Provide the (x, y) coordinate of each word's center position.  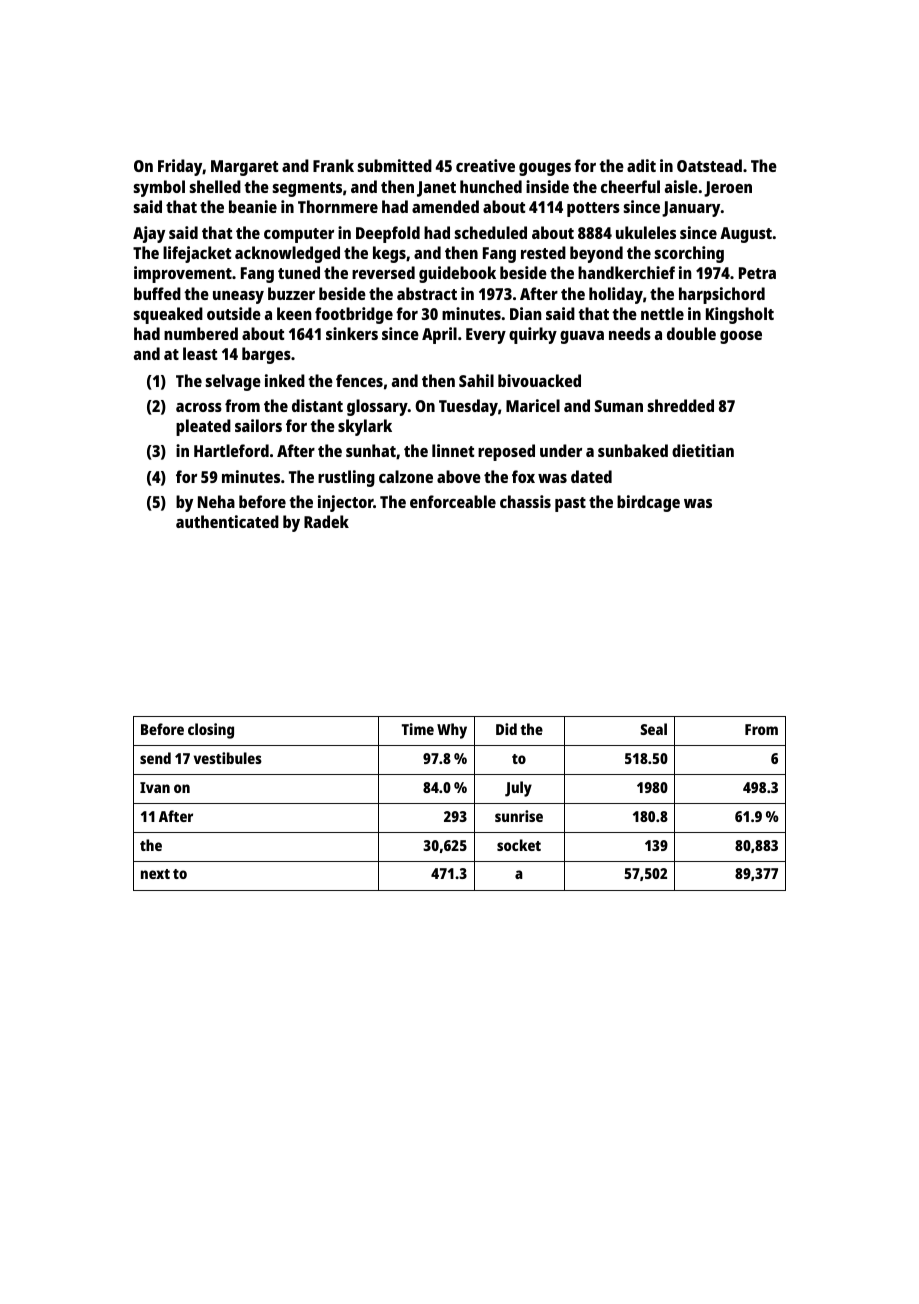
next (155, 874)
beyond (596, 254)
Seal (653, 729)
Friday (180, 167)
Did (506, 729)
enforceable (453, 501)
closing (211, 731)
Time (418, 729)
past (570, 504)
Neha (216, 501)
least (200, 353)
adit (641, 165)
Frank (333, 165)
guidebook (457, 274)
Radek (326, 521)
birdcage (648, 503)
